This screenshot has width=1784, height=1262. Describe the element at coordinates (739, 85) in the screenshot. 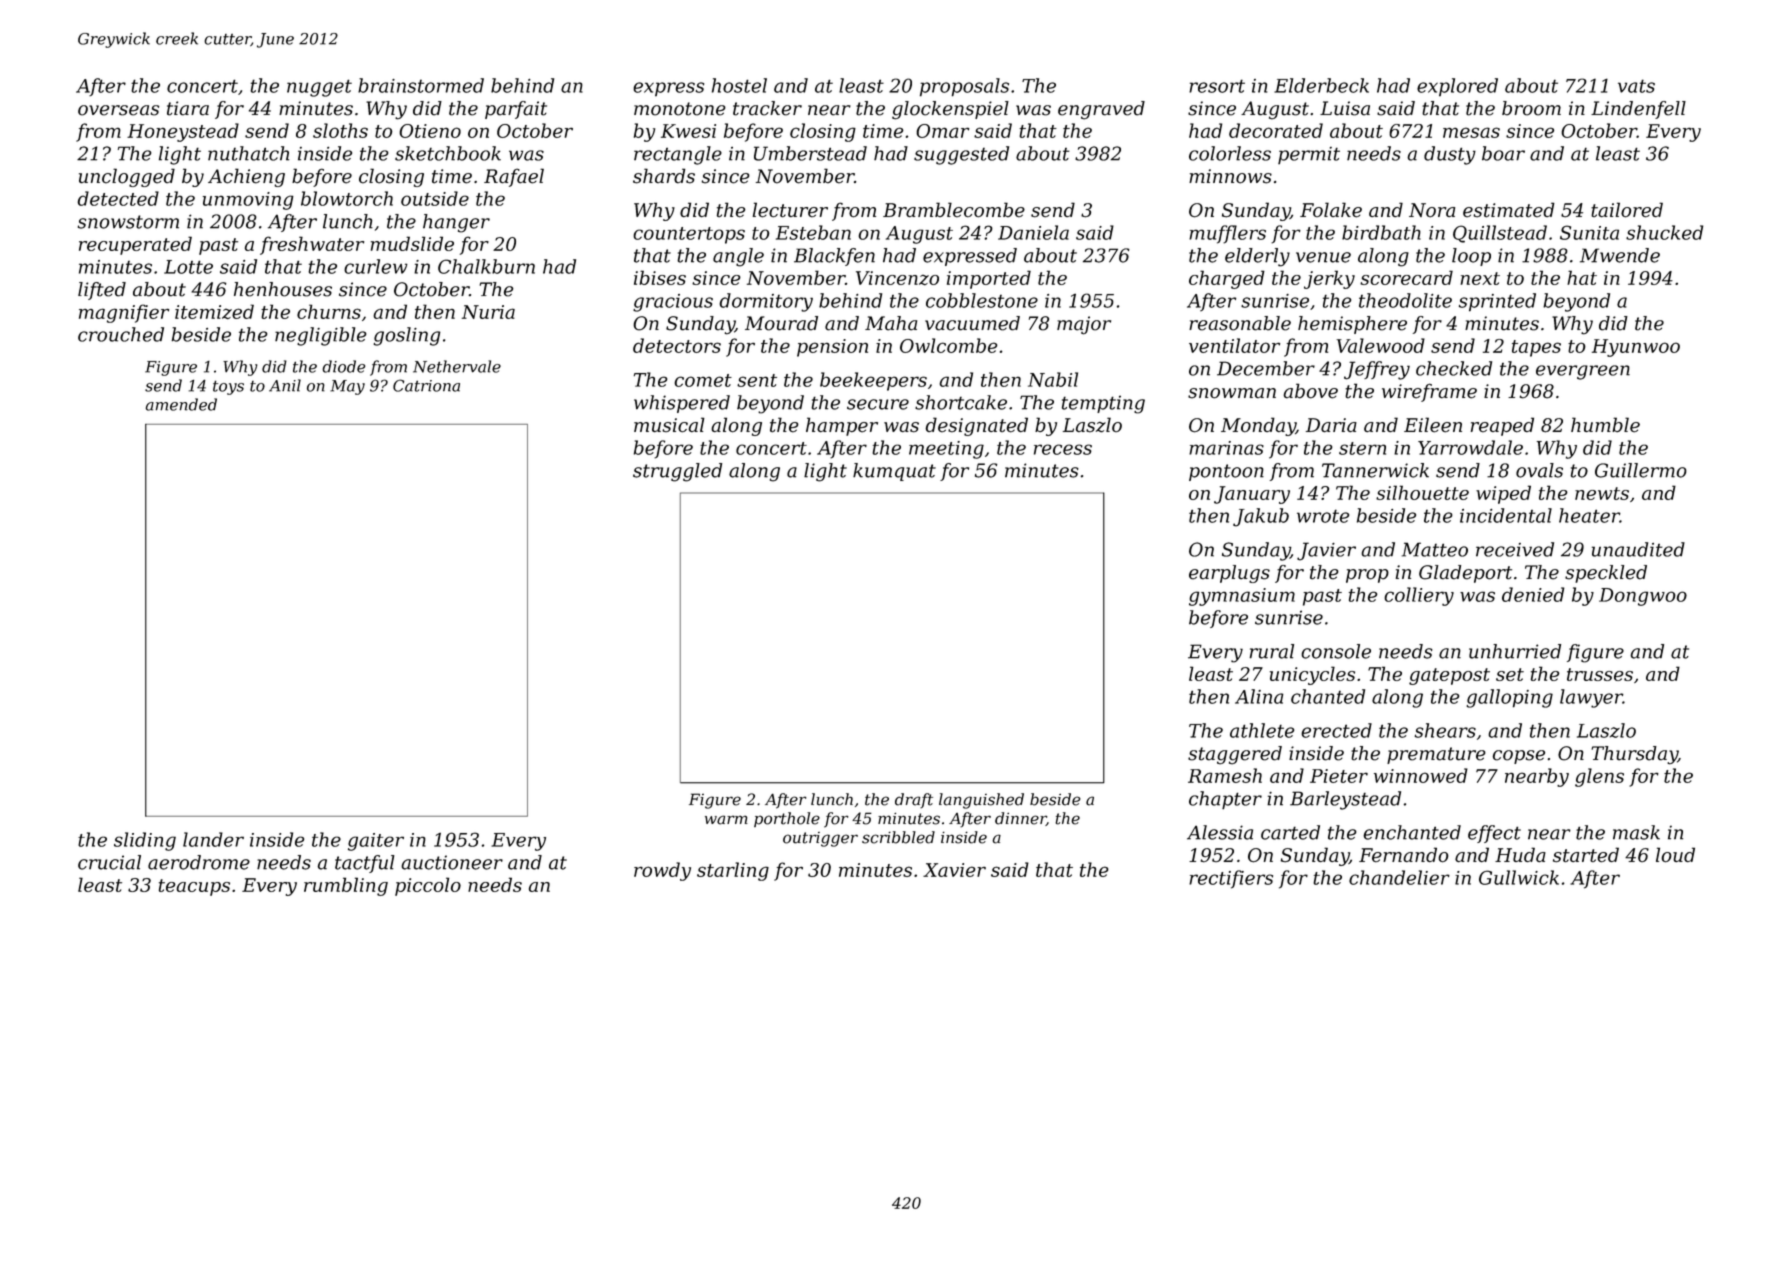

I see `hostel` at that location.
